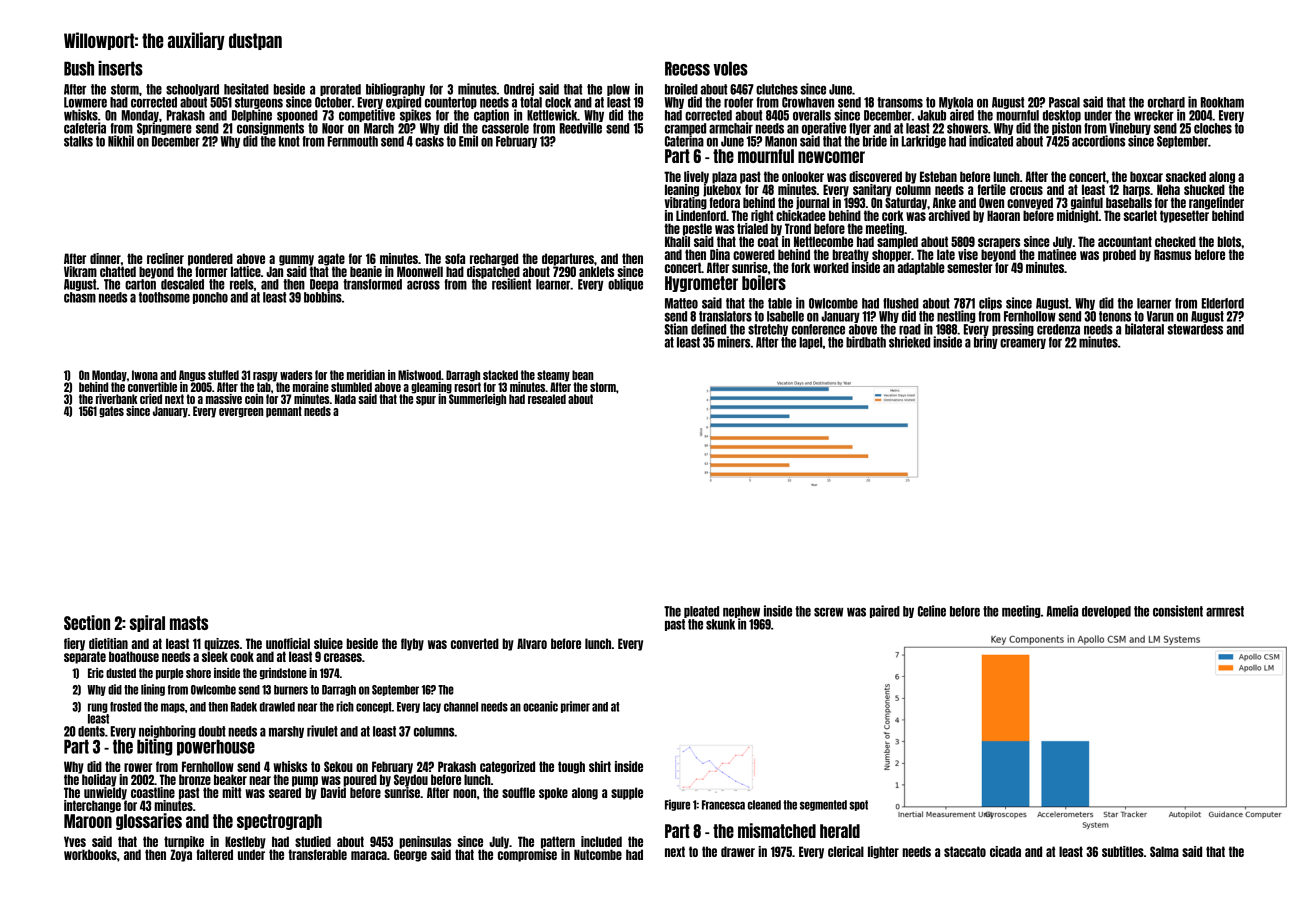 This page has width=1308, height=924. I want to click on Alvaro, so click(532, 643).
